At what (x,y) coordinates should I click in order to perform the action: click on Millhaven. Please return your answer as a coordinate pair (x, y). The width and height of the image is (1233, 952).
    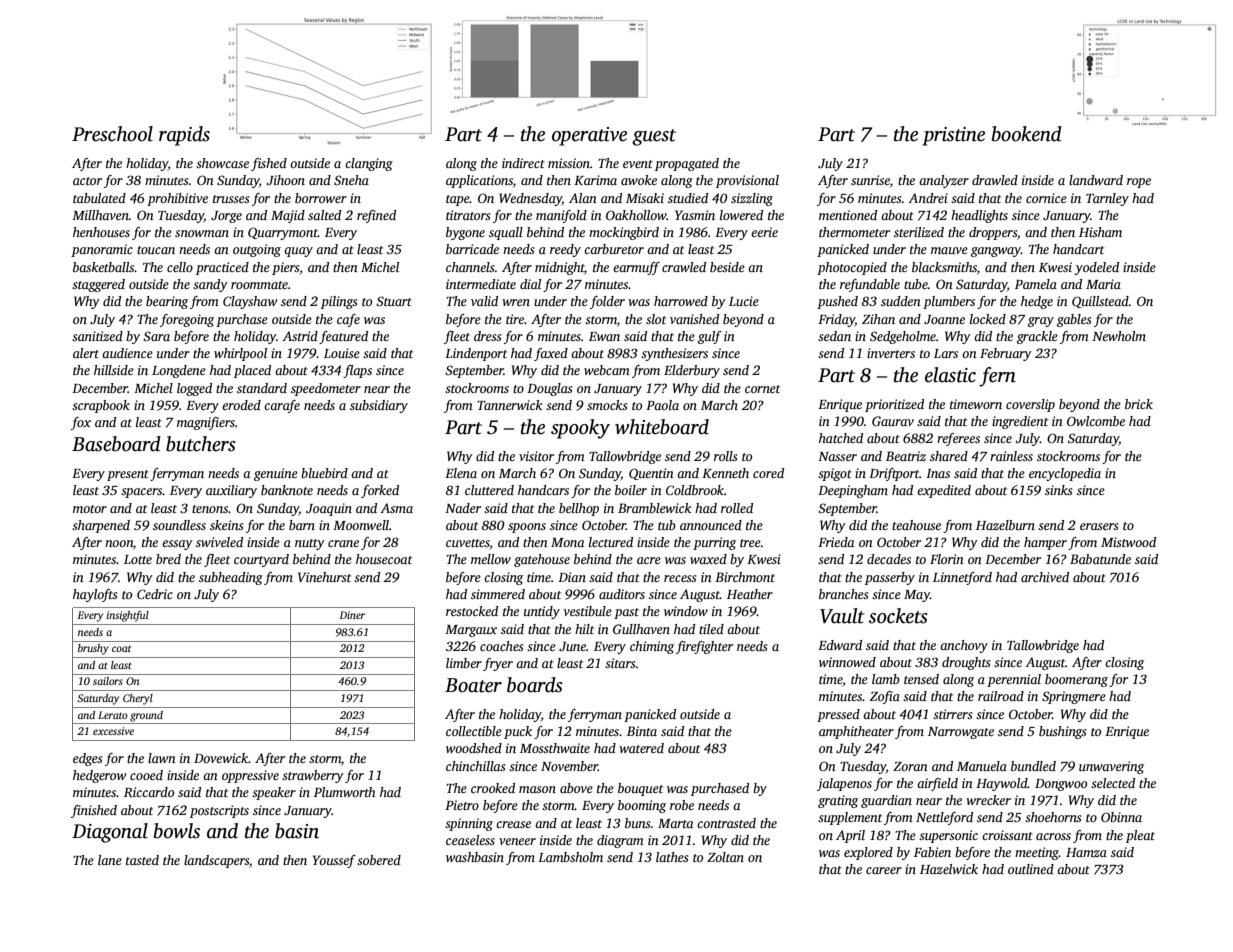
    Looking at the image, I should click on (100, 215).
